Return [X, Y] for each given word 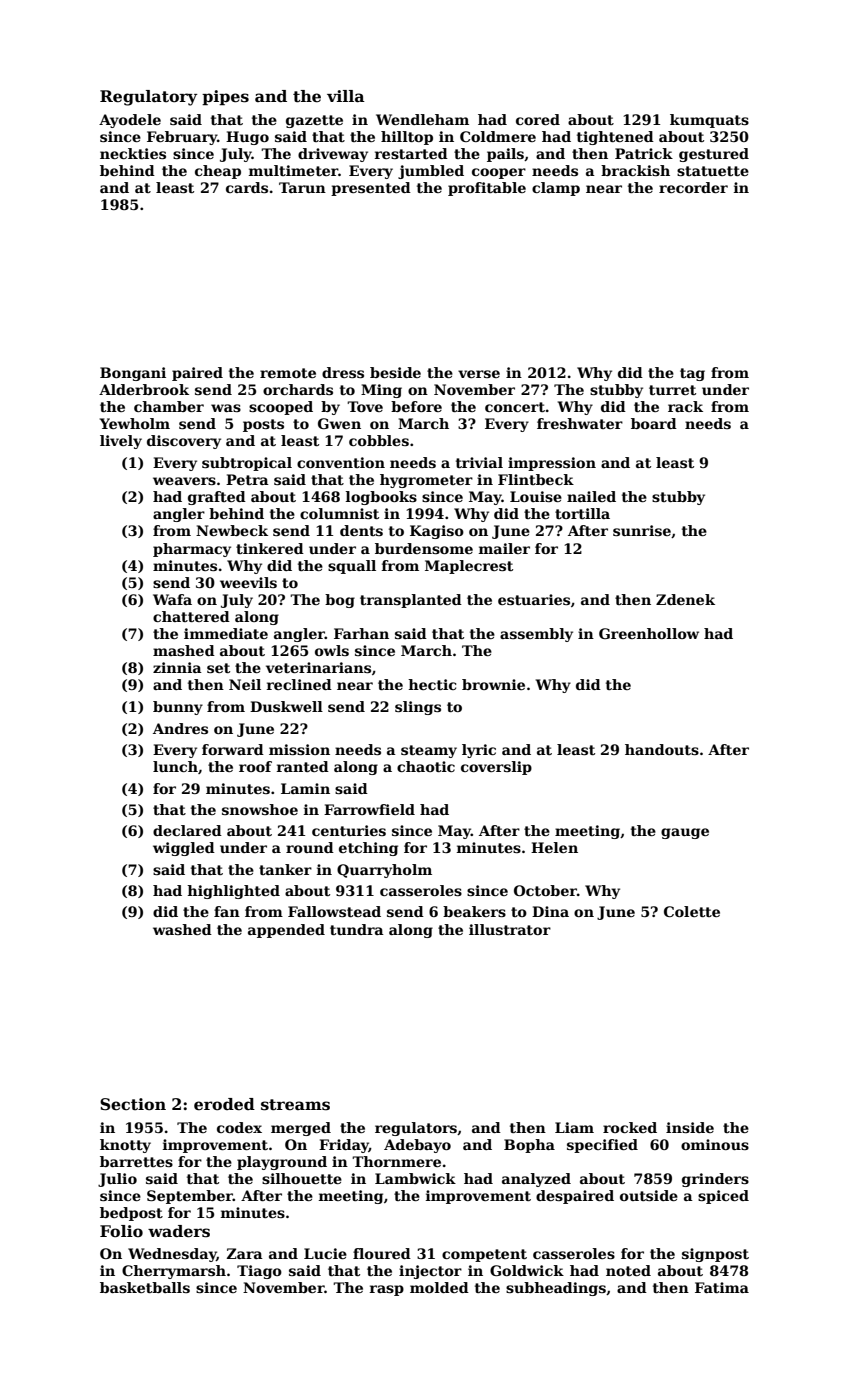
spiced [723, 1197]
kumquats [709, 121]
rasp [387, 1290]
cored [538, 119]
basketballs [145, 1287]
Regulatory [149, 98]
